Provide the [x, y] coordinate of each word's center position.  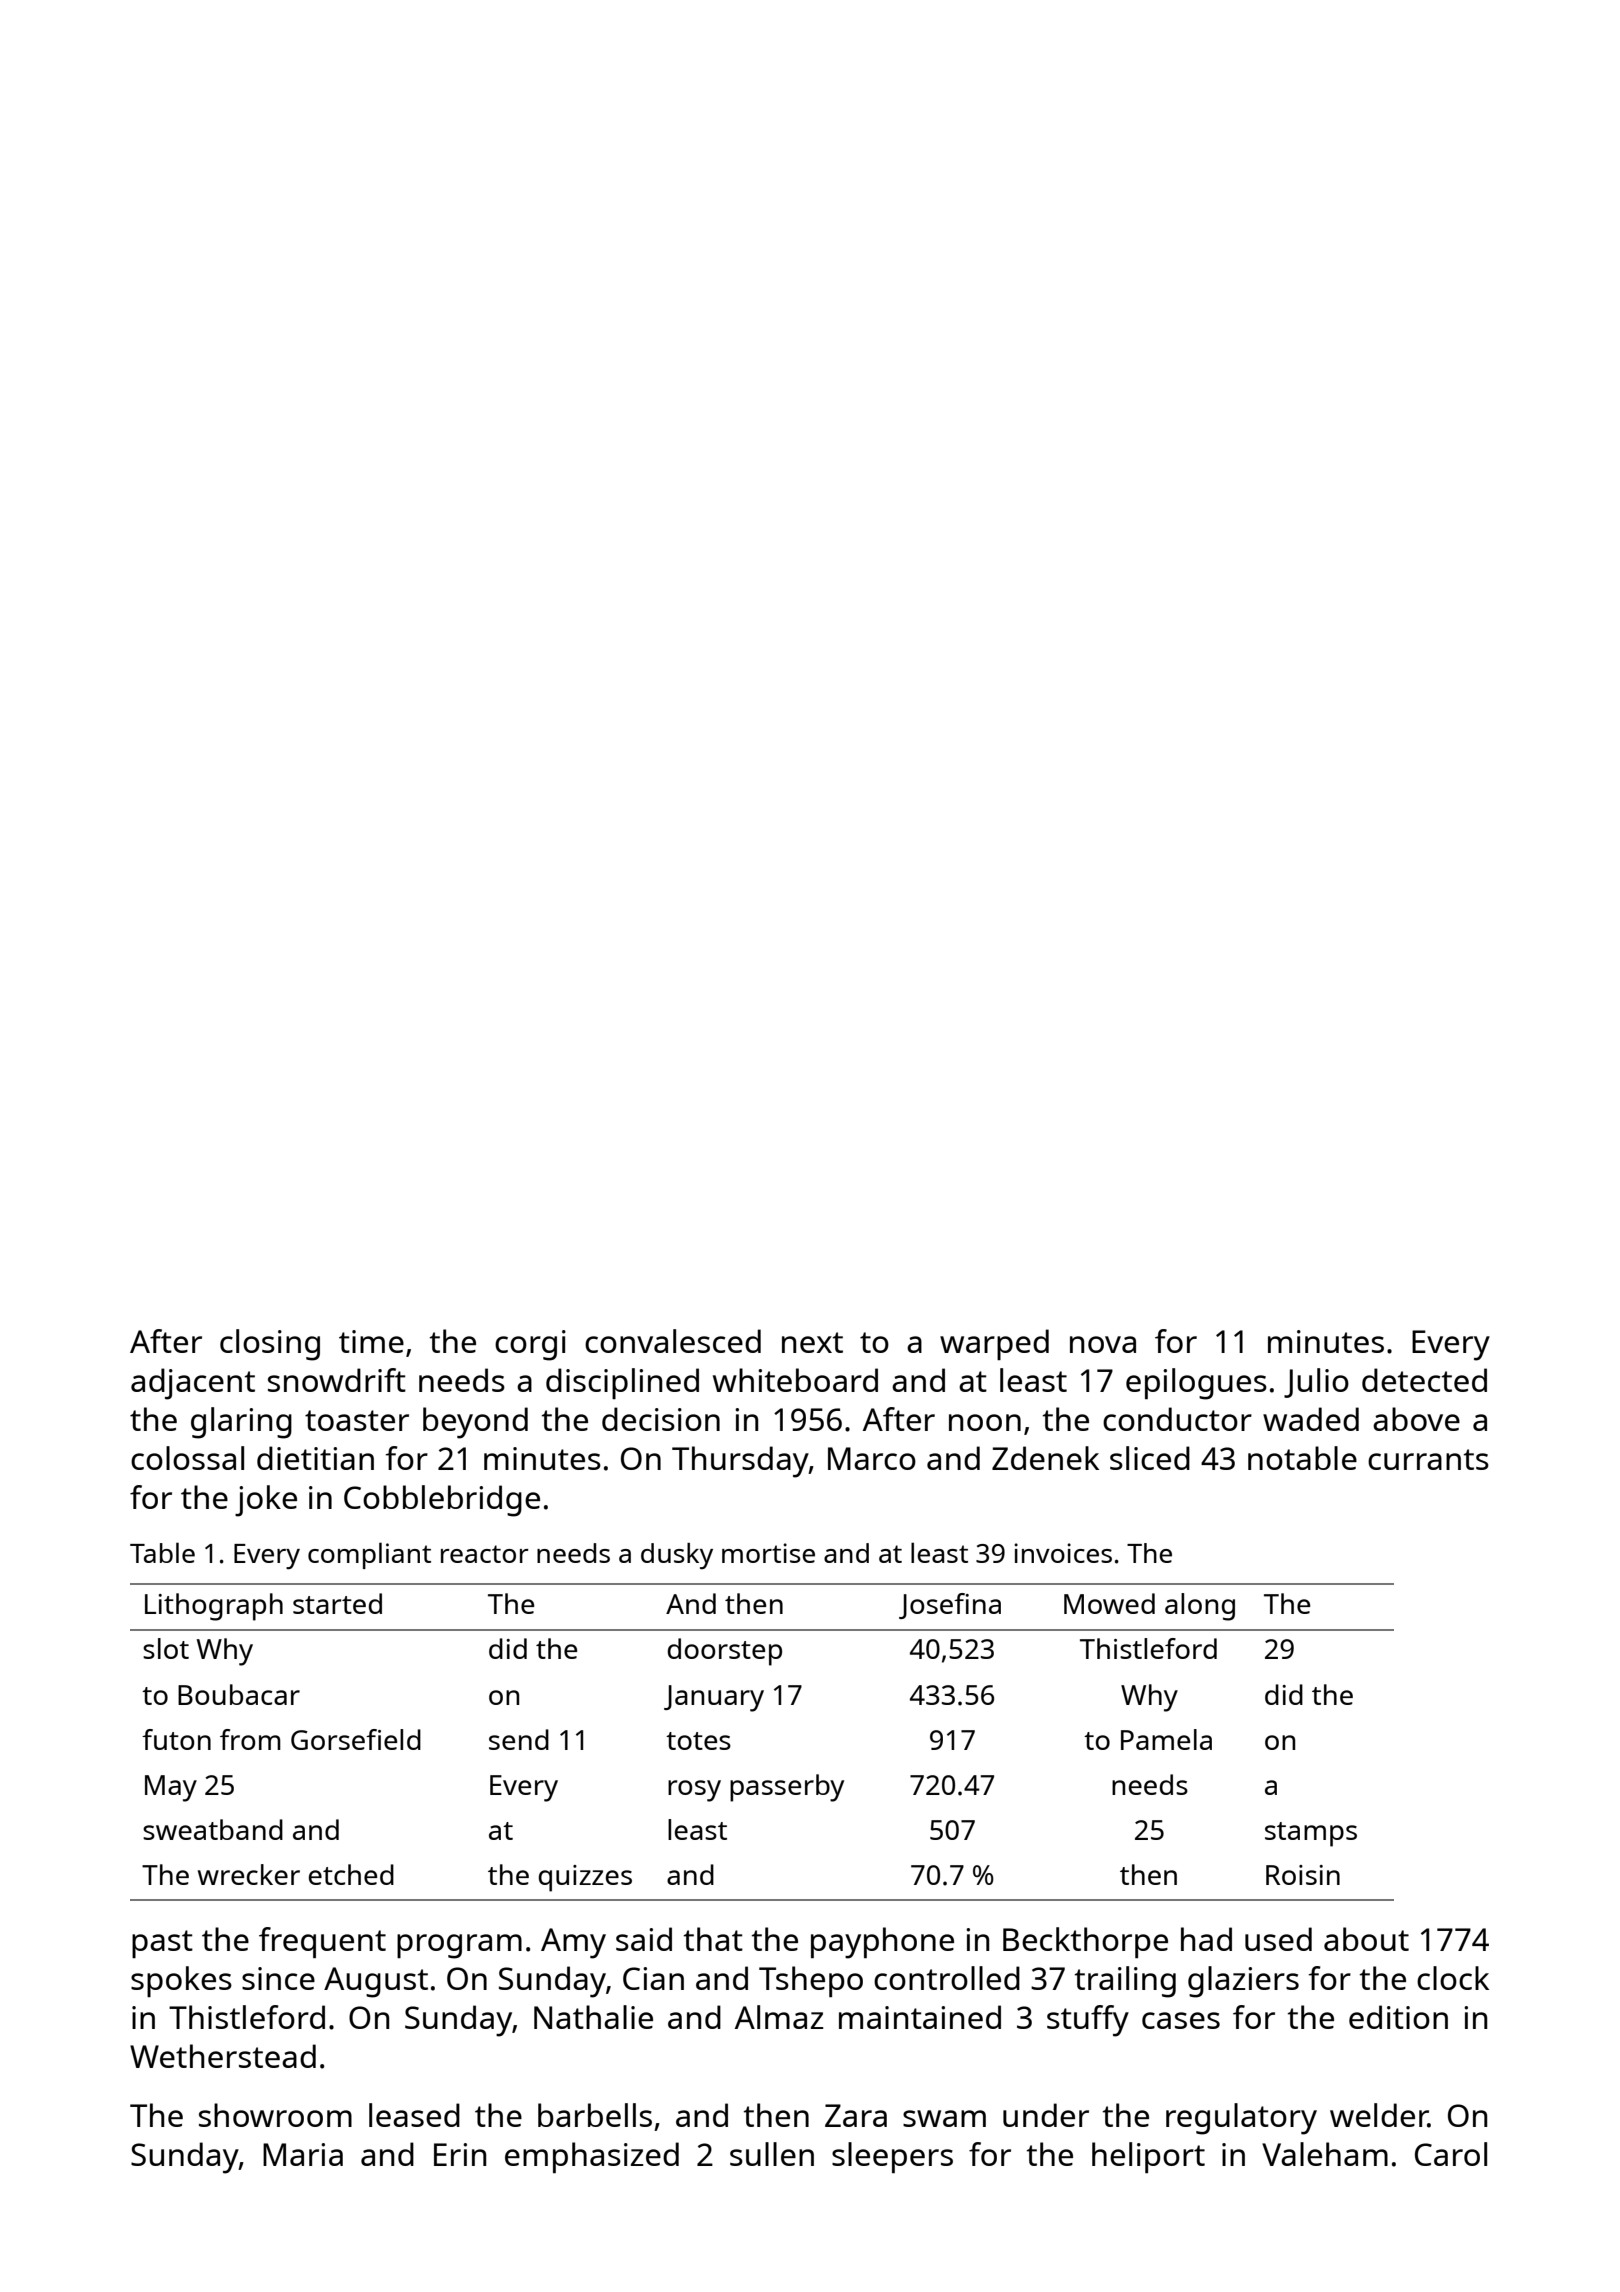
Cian [653, 1978]
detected [1424, 1380]
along [1200, 1607]
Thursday [740, 1462]
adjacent [193, 1384]
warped [994, 1344]
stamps [1311, 1834]
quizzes [585, 1878]
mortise [768, 1553]
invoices [1063, 1553]
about [1366, 1939]
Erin [460, 2154]
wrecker [249, 1874]
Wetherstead [223, 2056]
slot [166, 1648]
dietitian [315, 1458]
